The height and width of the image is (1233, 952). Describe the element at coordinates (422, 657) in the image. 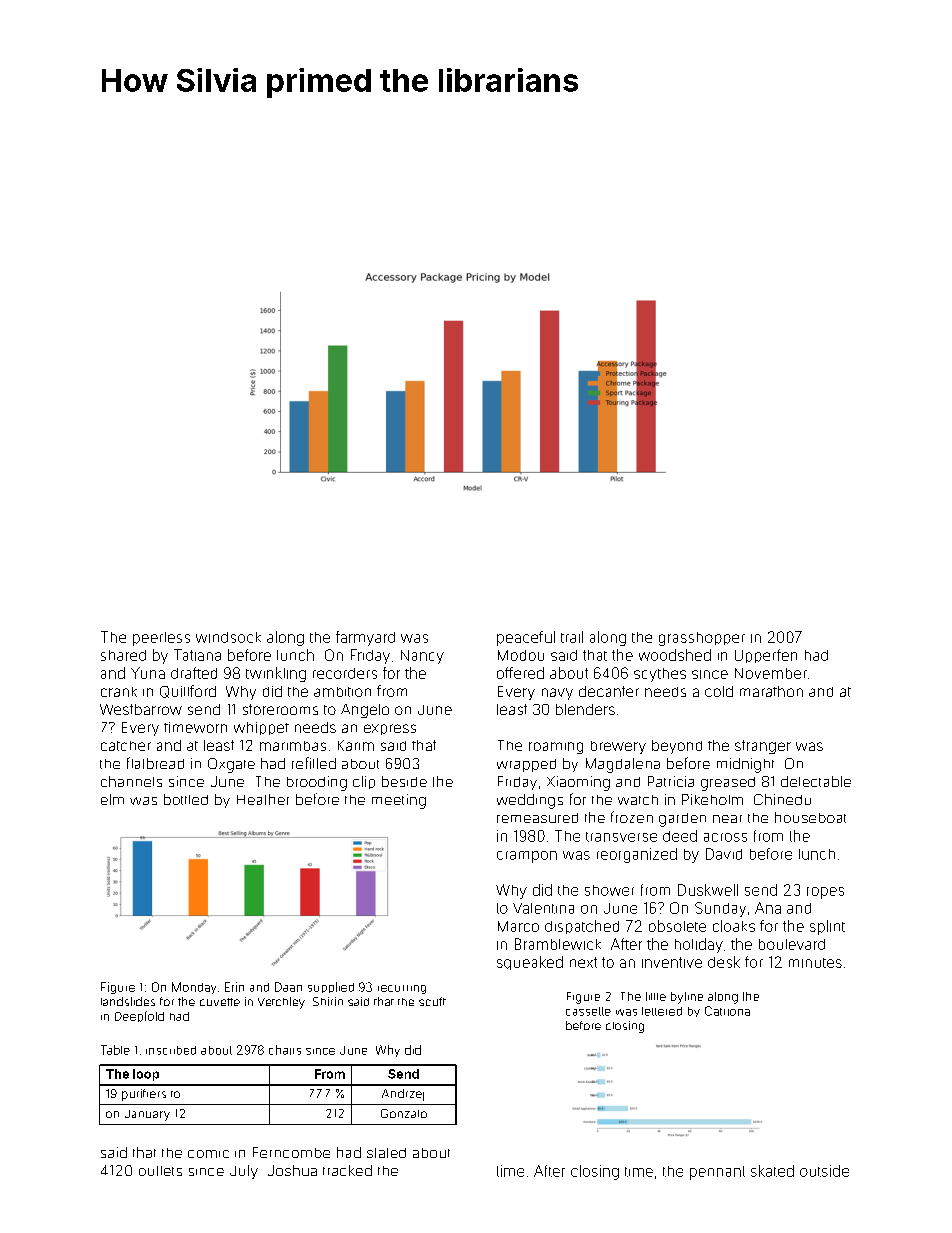

I see `Nancy` at that location.
